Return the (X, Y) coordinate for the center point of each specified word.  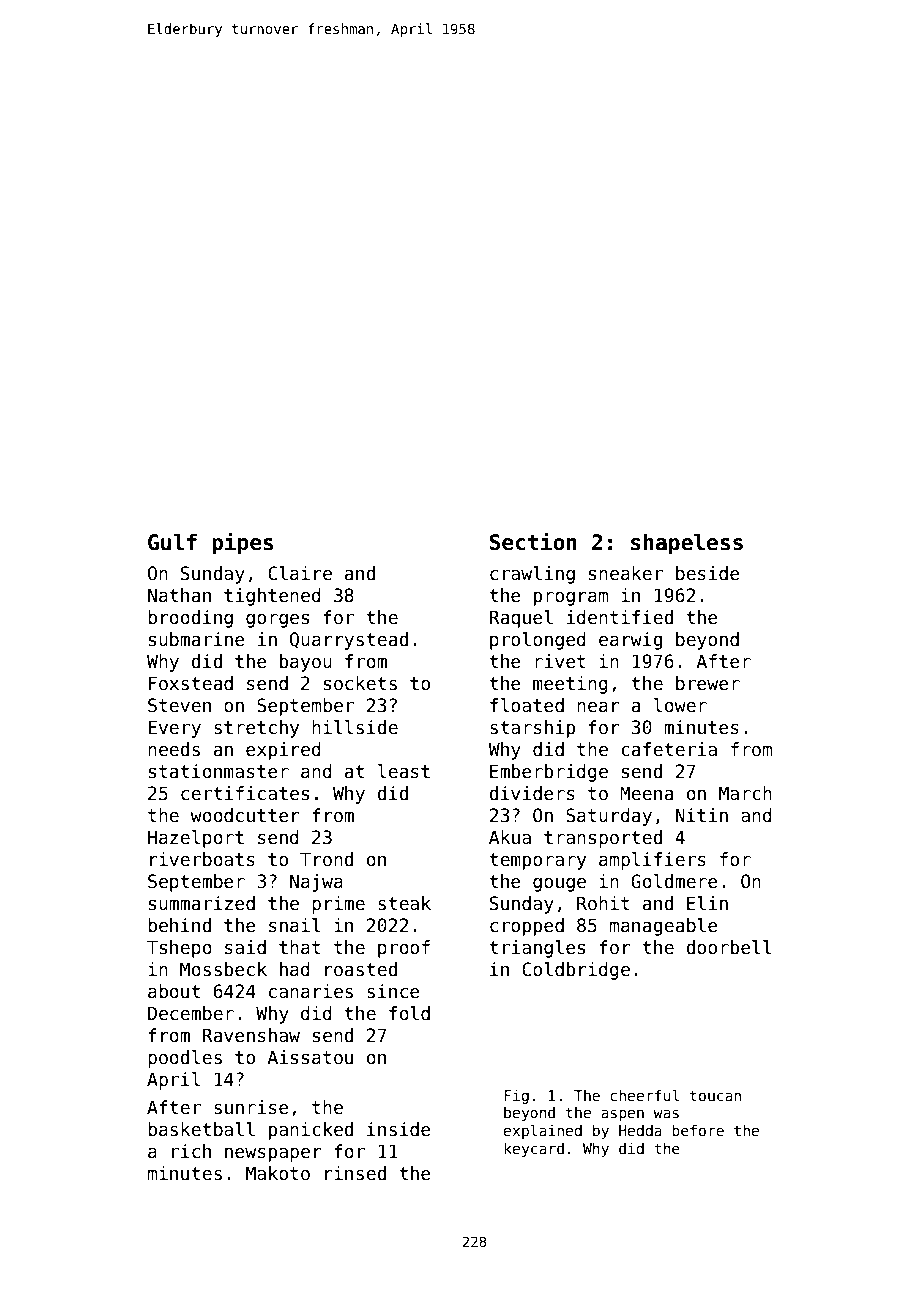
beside (708, 573)
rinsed (355, 1173)
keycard (534, 1149)
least (404, 771)
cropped (527, 927)
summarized (202, 903)
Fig (516, 1096)
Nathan (179, 595)
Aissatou (310, 1057)
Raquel (521, 619)
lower (680, 705)
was (666, 1113)
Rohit (603, 903)
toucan (715, 1095)
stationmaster (219, 771)
